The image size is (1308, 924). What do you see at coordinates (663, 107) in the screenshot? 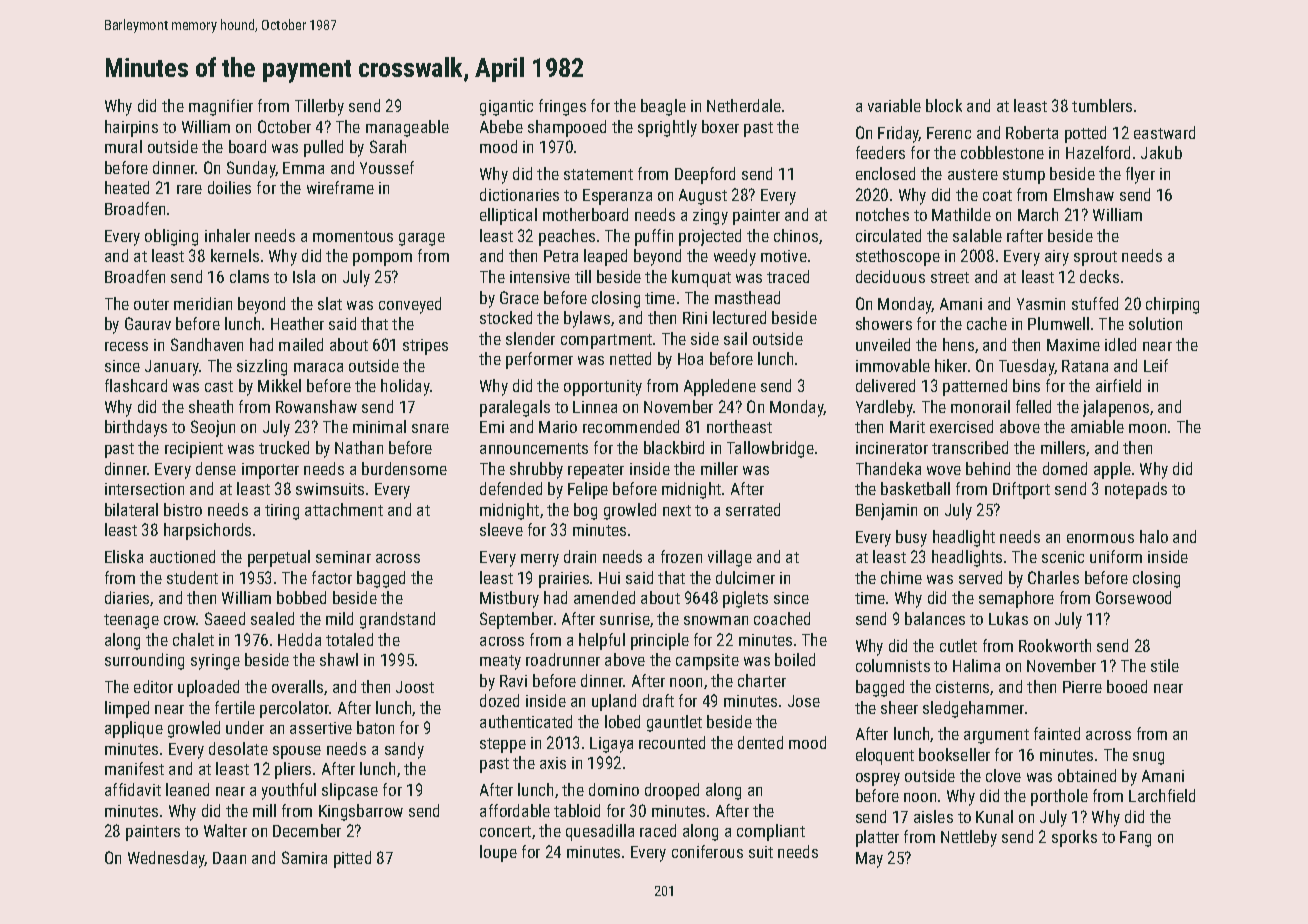
I see `beagle` at bounding box center [663, 107].
